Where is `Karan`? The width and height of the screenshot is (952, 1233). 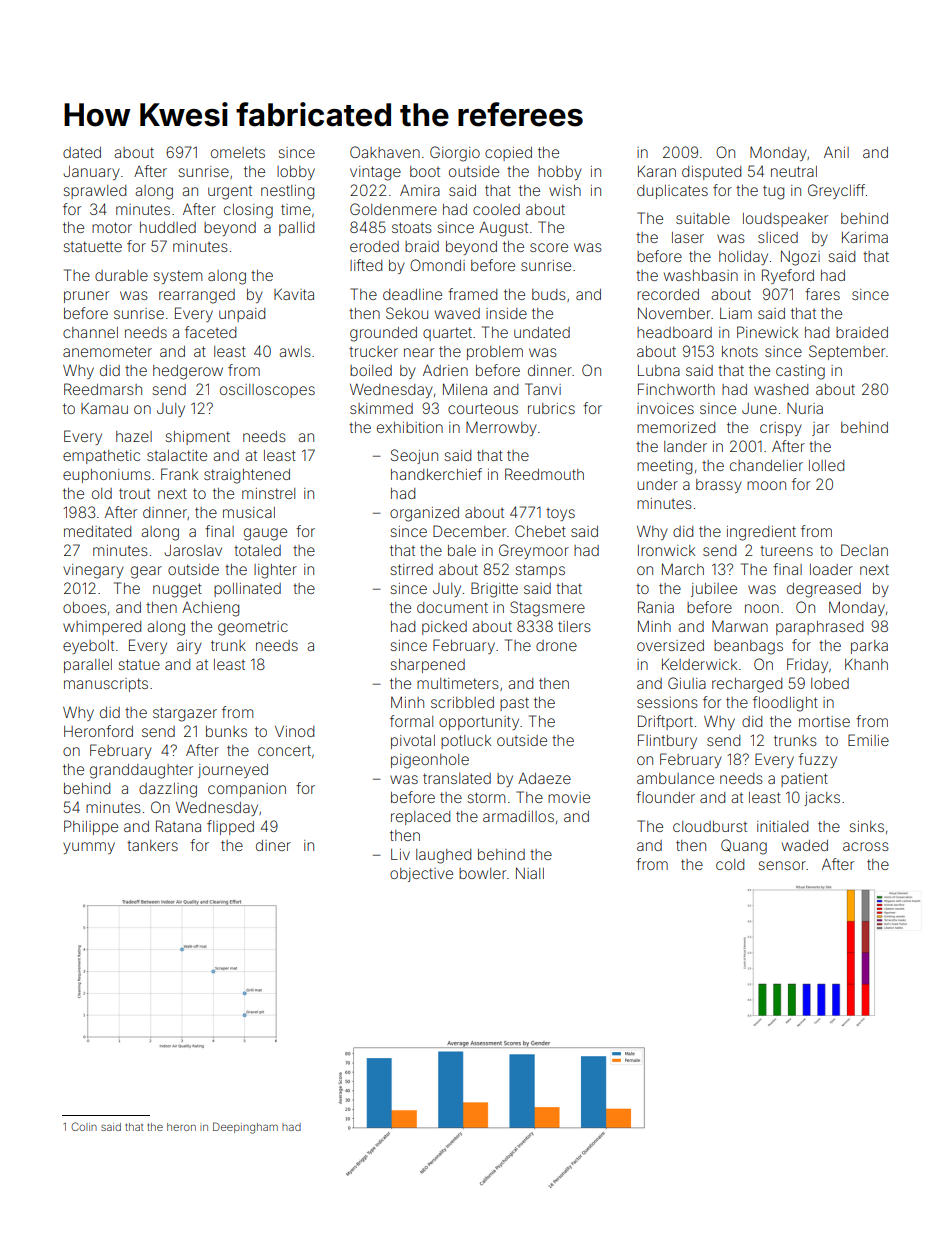 Karan is located at coordinates (657, 171).
